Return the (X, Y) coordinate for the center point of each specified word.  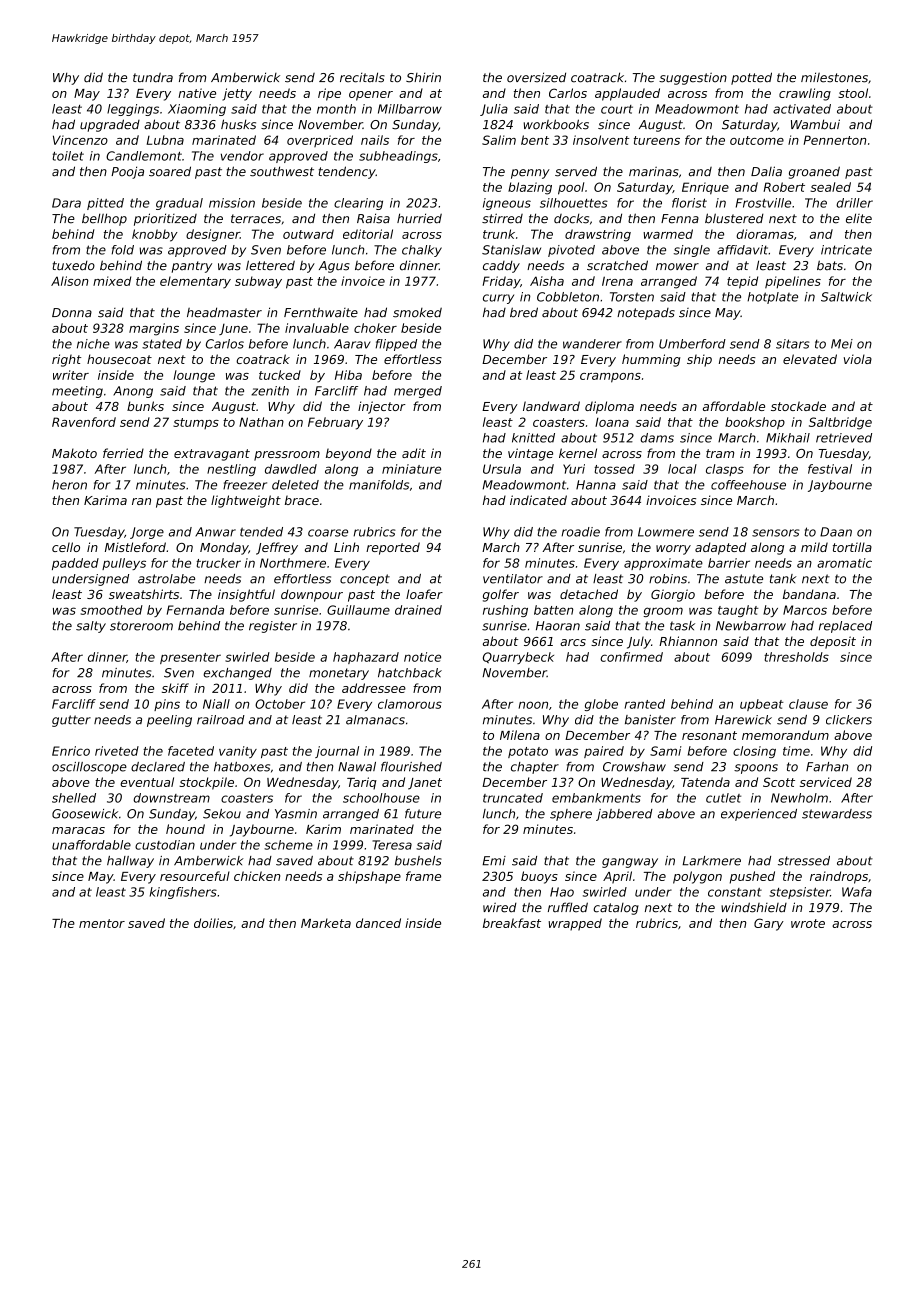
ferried (123, 453)
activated (802, 109)
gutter (71, 721)
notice (422, 657)
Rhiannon (688, 641)
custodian (165, 845)
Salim (499, 140)
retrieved (844, 438)
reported (393, 548)
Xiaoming (197, 110)
